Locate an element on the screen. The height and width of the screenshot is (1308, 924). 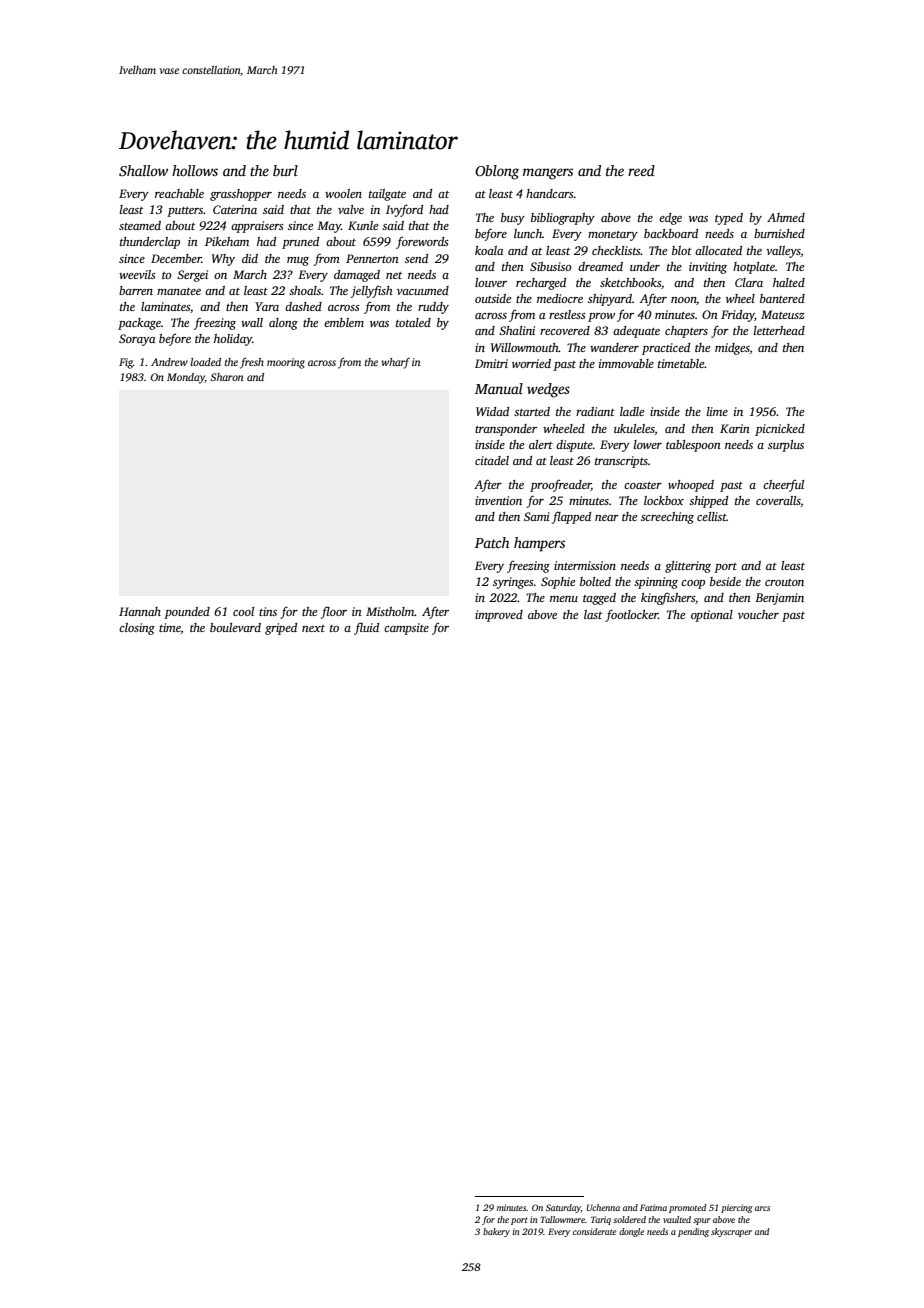
mangers is located at coordinates (548, 174).
